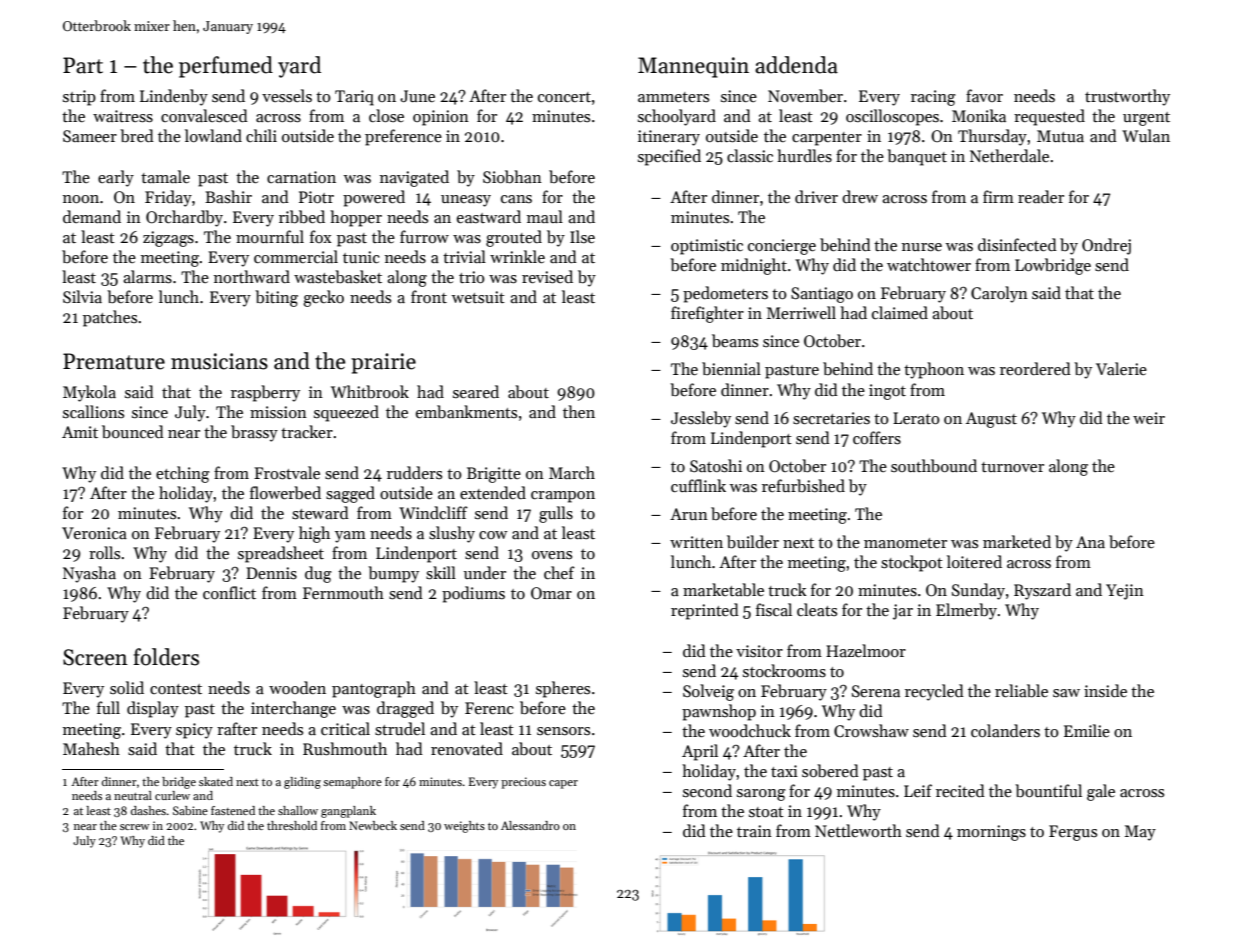 The height and width of the screenshot is (952, 1233). I want to click on Tariq, so click(354, 98).
